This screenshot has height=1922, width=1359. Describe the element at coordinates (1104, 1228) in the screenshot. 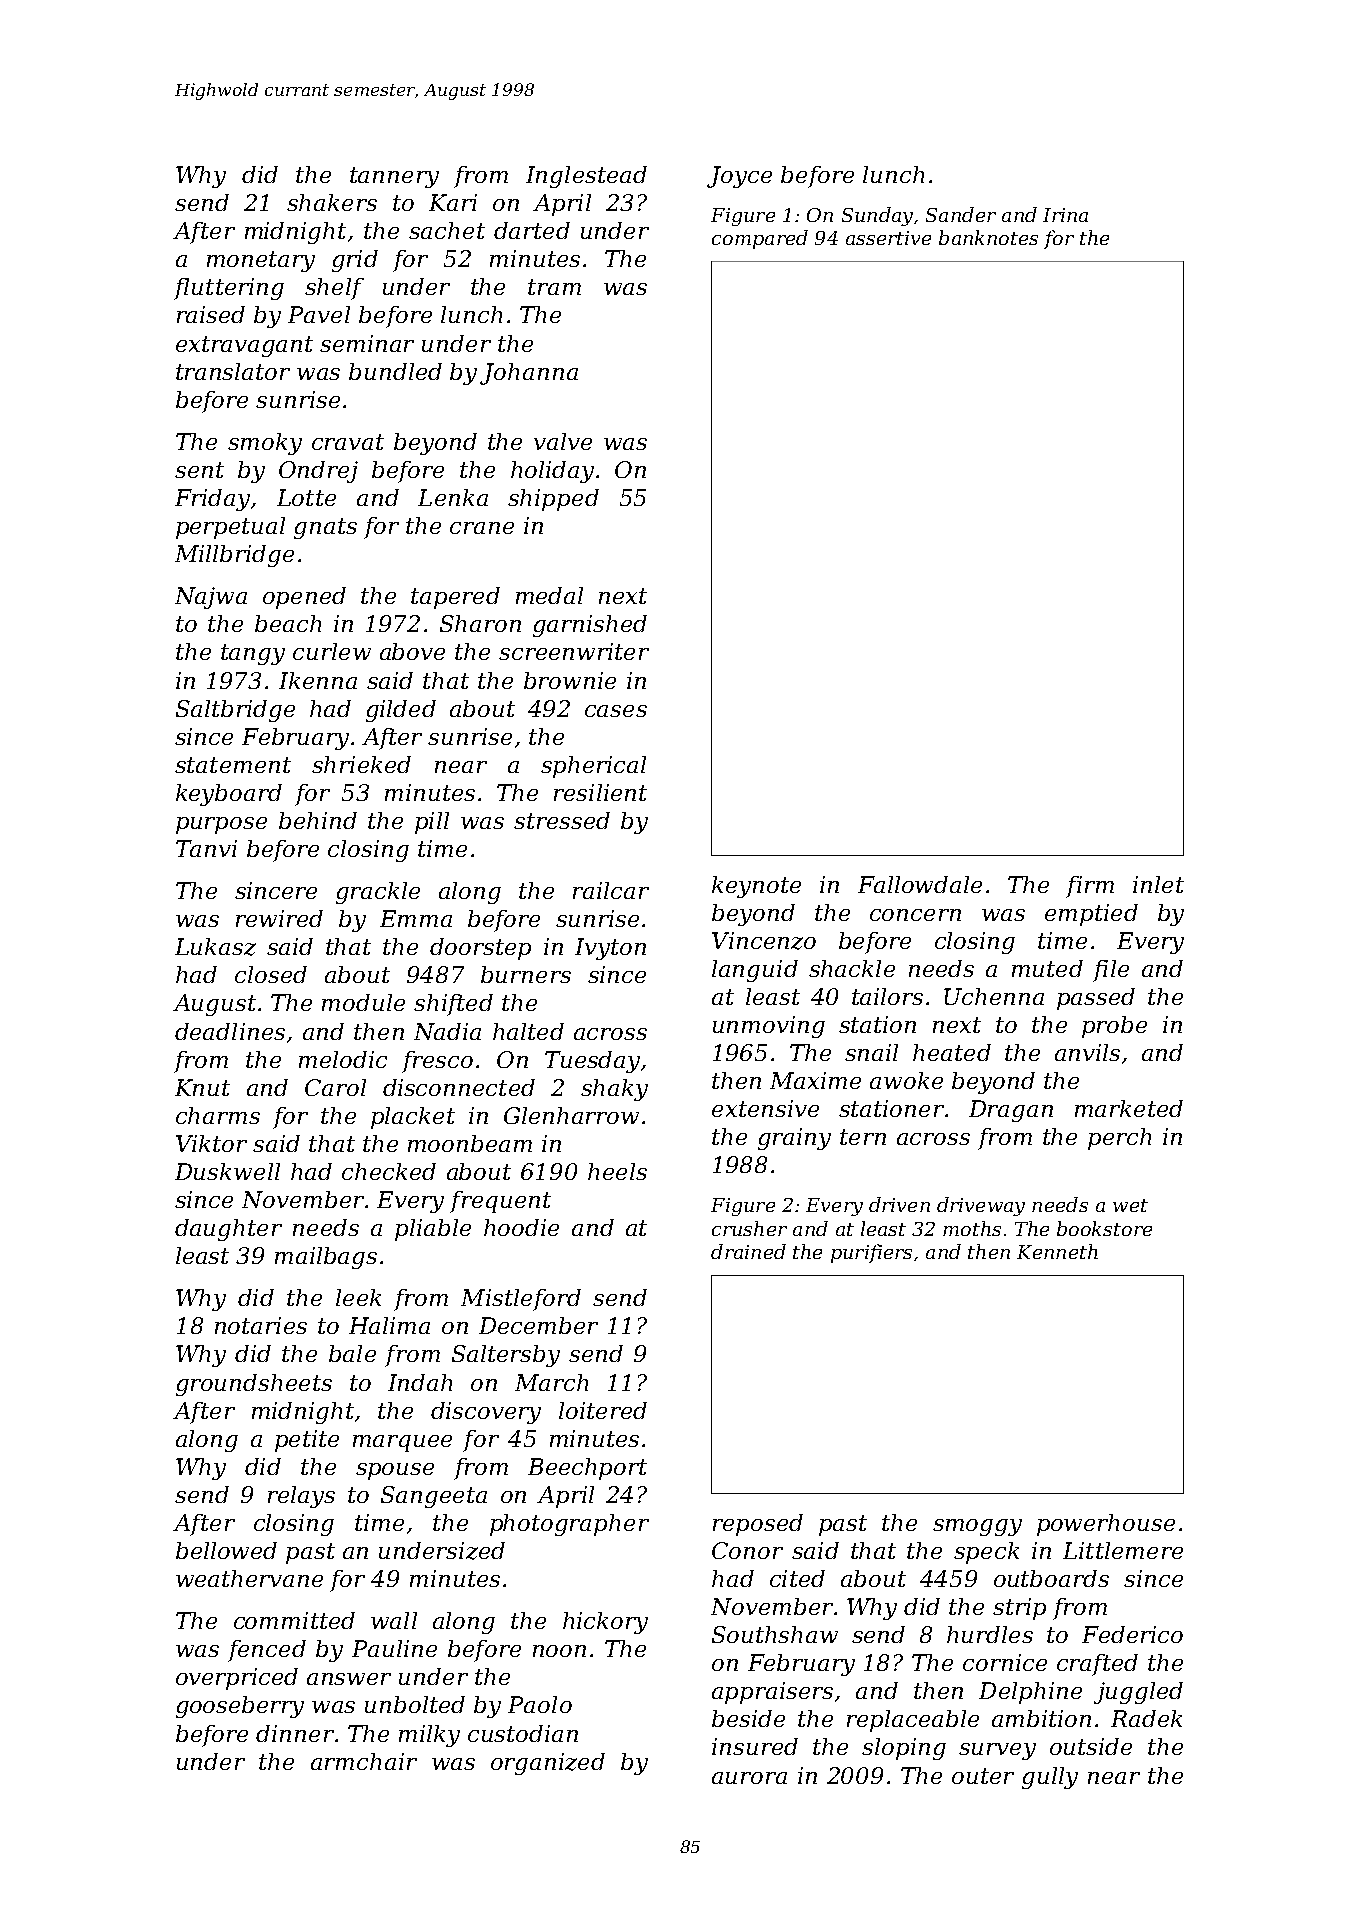

I see `bookstore` at that location.
